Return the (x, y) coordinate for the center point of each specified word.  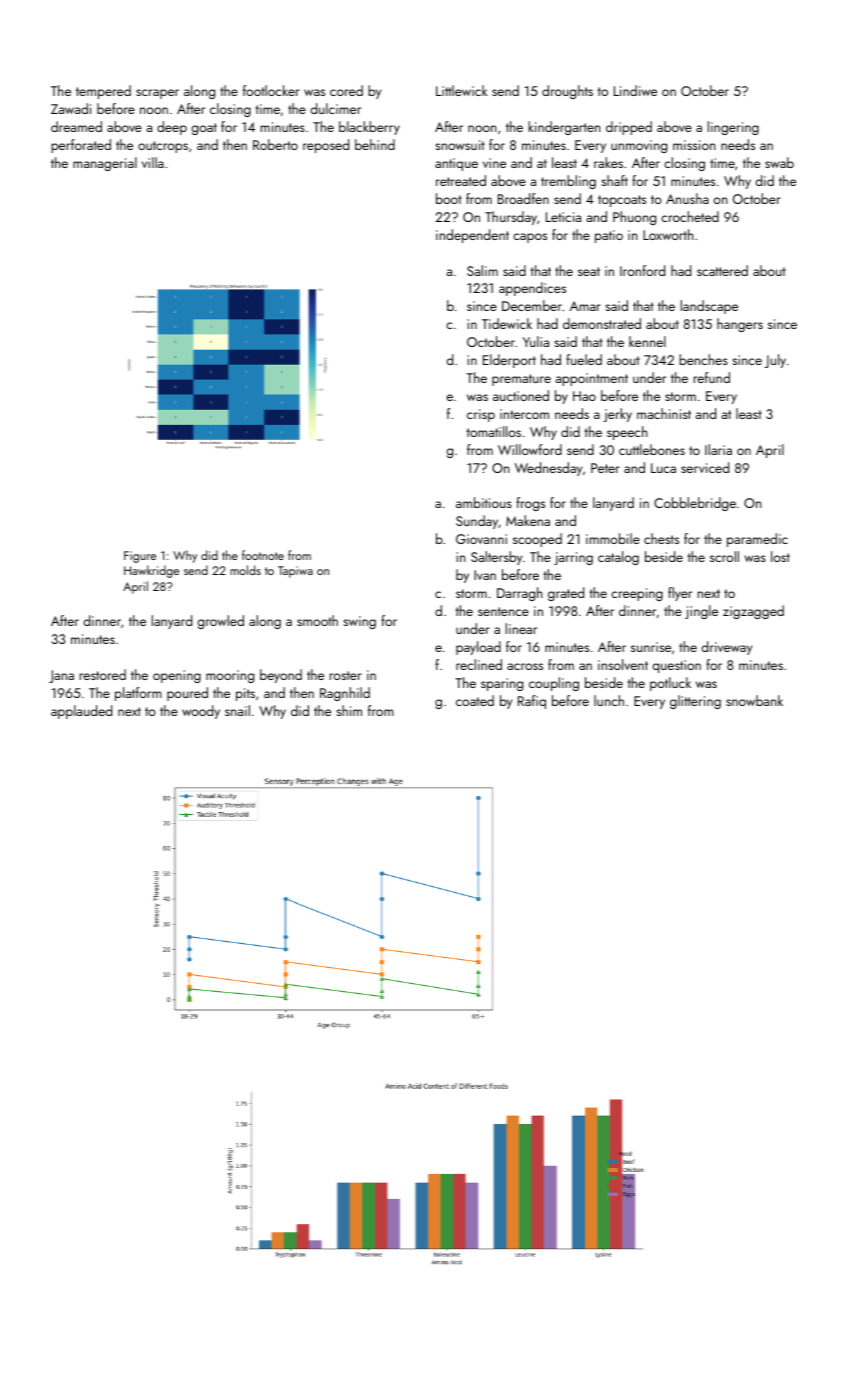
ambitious (484, 502)
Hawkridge (151, 571)
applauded (81, 712)
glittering (695, 702)
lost (780, 556)
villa (153, 162)
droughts (567, 92)
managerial (105, 164)
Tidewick (507, 323)
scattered (722, 270)
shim (349, 710)
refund (712, 377)
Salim (482, 270)
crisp (481, 415)
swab (779, 162)
